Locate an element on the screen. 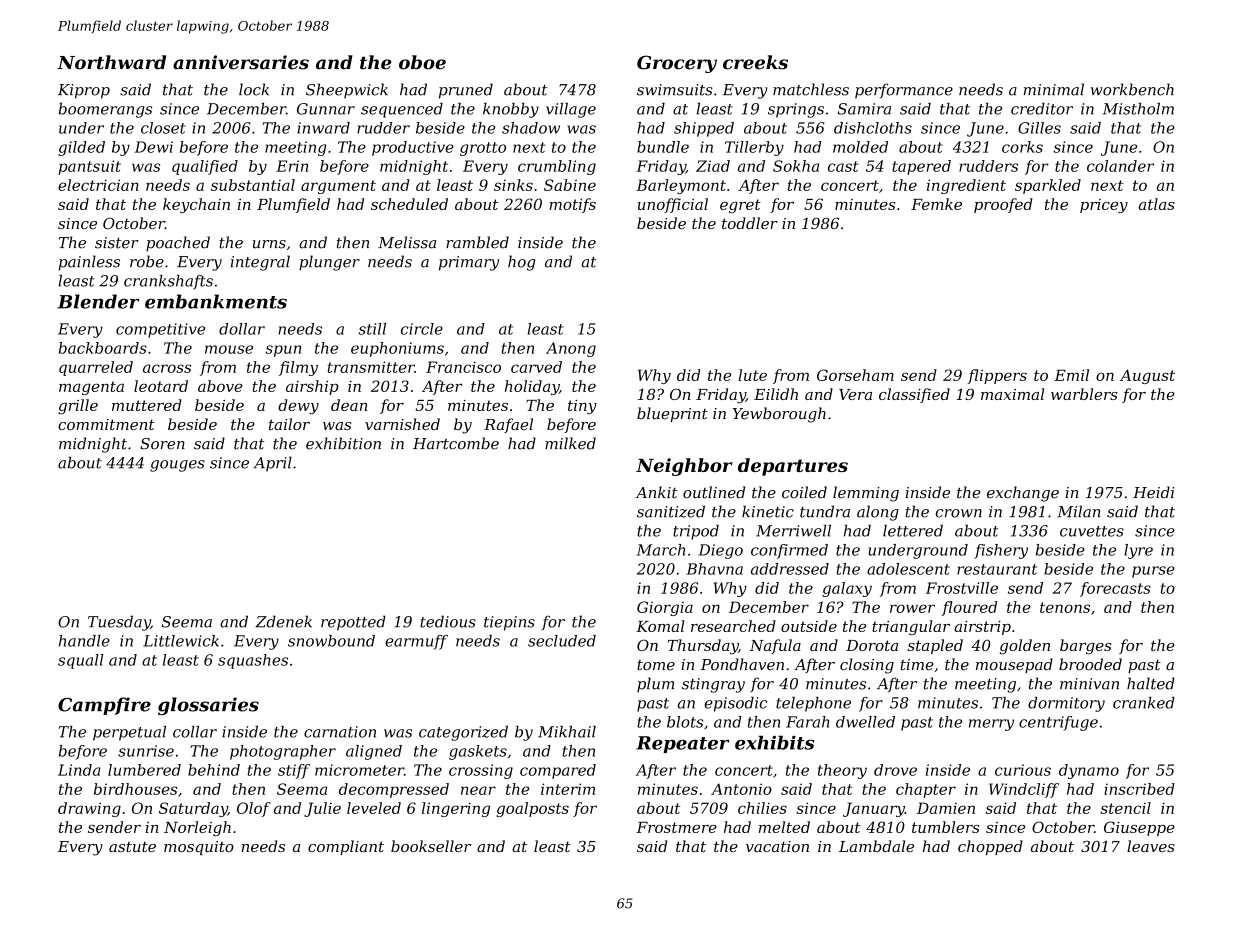  crown is located at coordinates (959, 513).
